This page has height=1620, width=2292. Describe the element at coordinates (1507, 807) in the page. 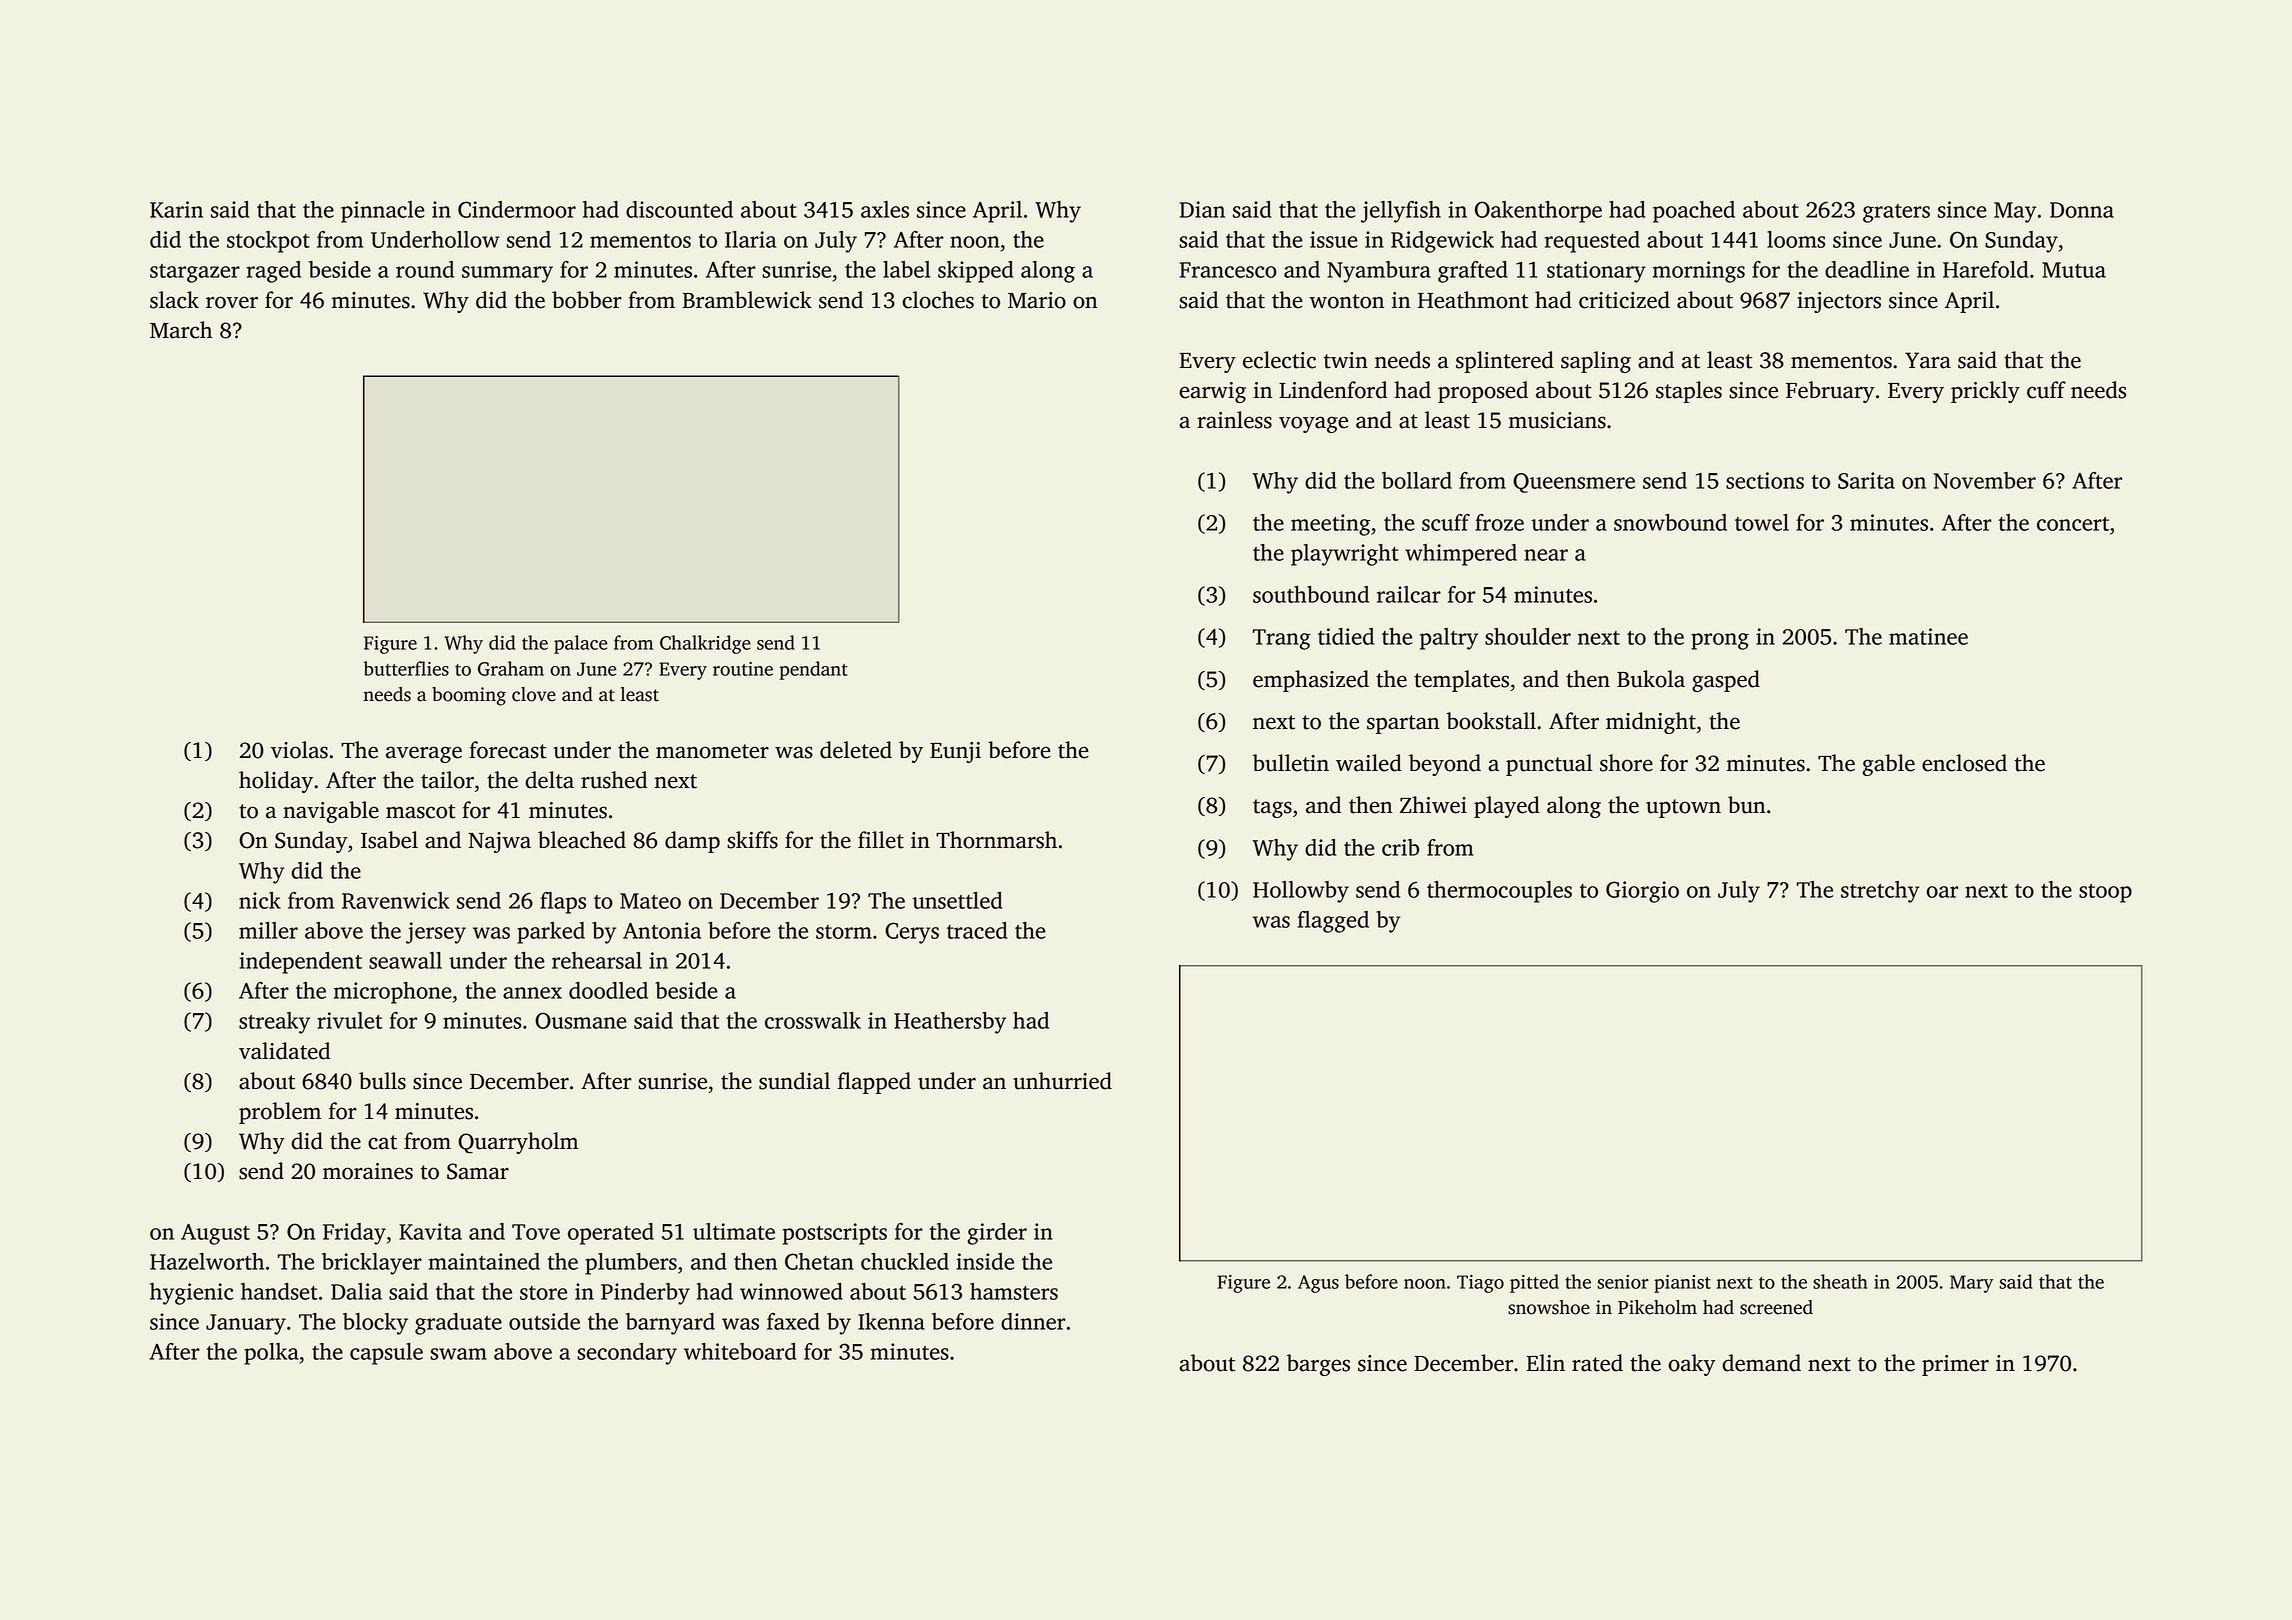

I see `played` at that location.
